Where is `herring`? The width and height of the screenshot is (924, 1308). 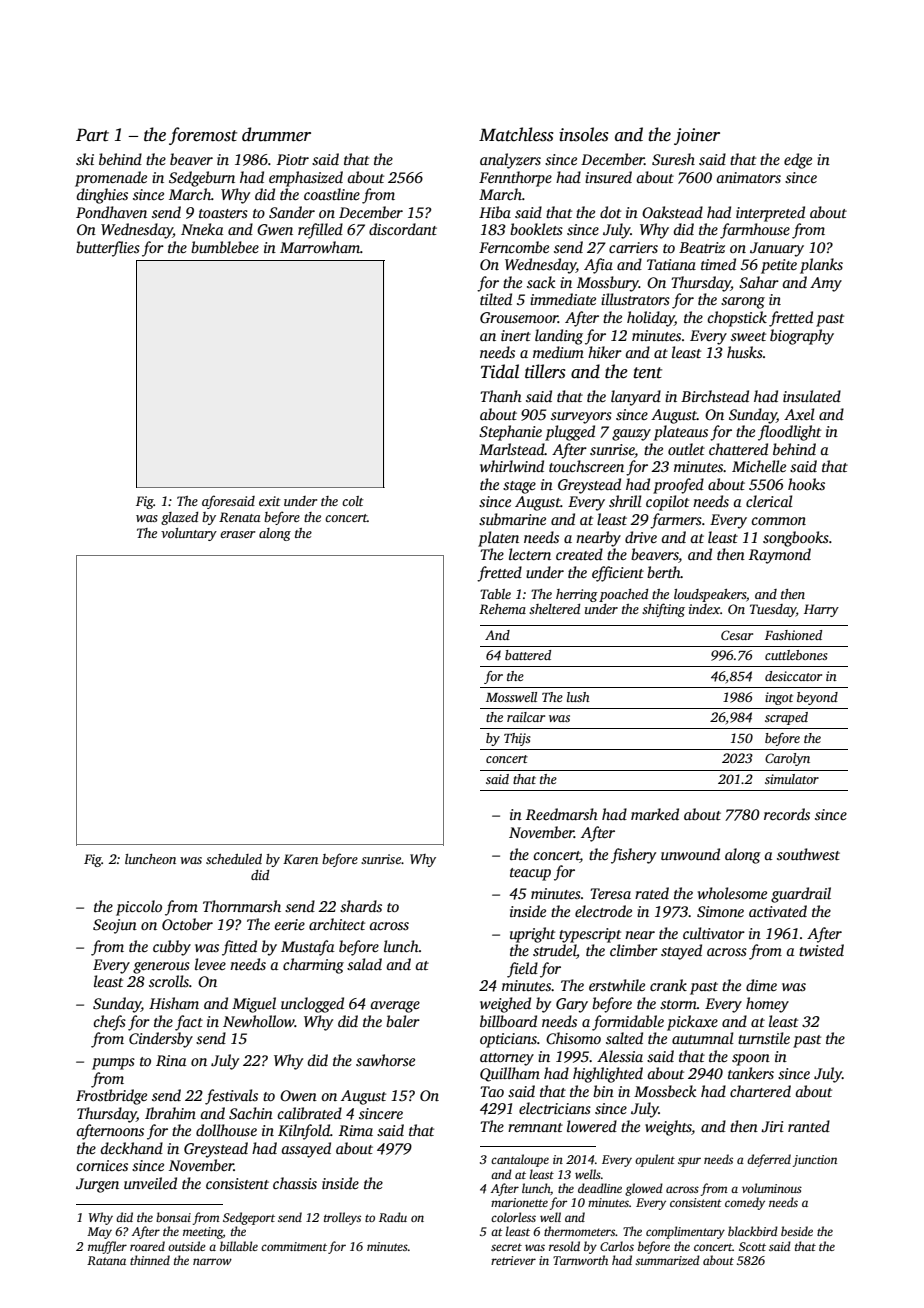 herring is located at coordinates (577, 595).
